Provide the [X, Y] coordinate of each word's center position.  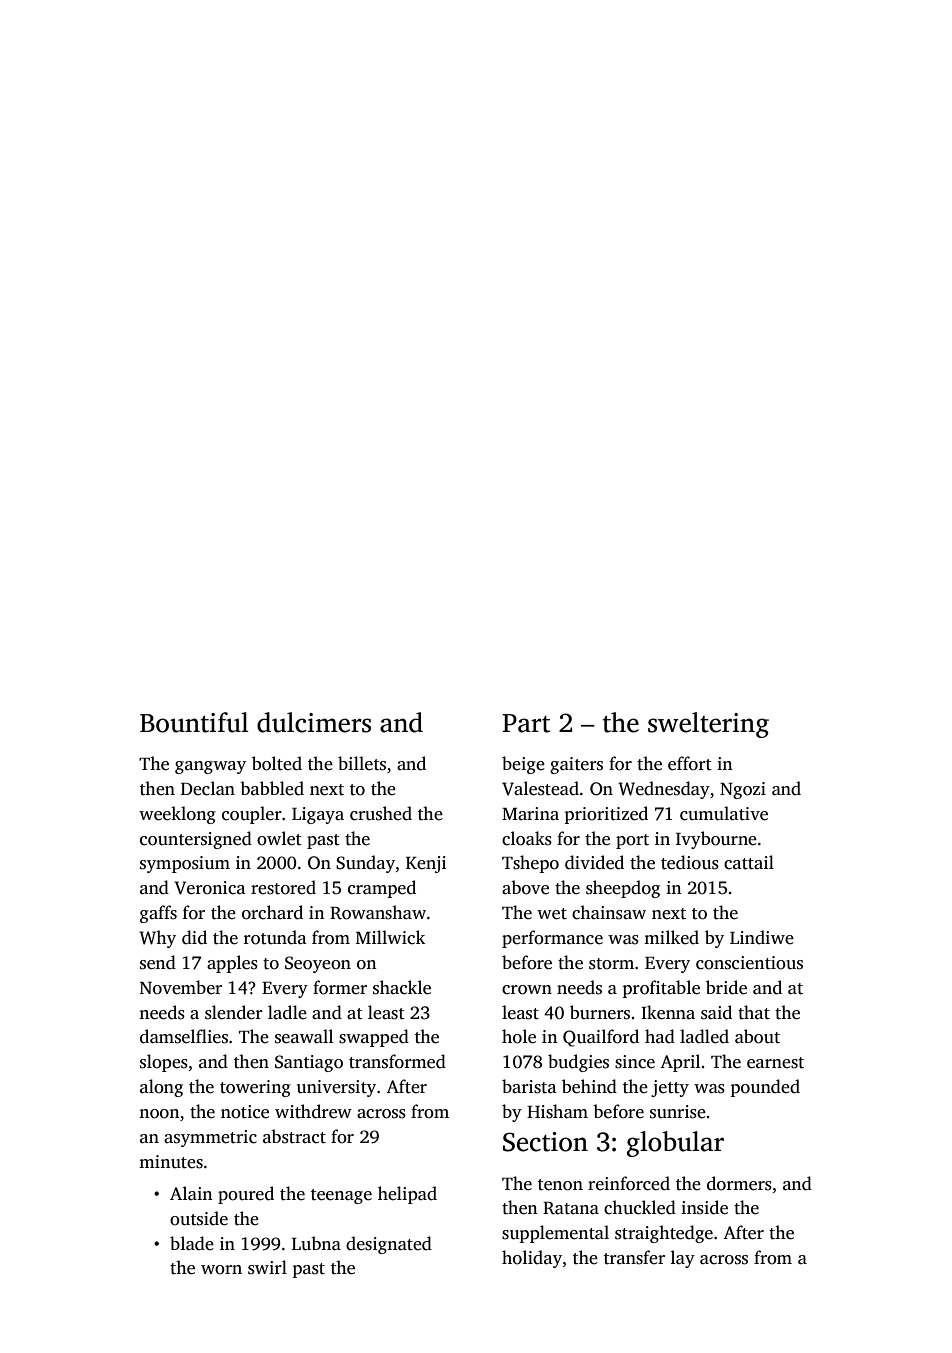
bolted [277, 763]
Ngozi [743, 790]
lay [683, 1259]
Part [526, 723]
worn [221, 1270]
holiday [532, 1259]
